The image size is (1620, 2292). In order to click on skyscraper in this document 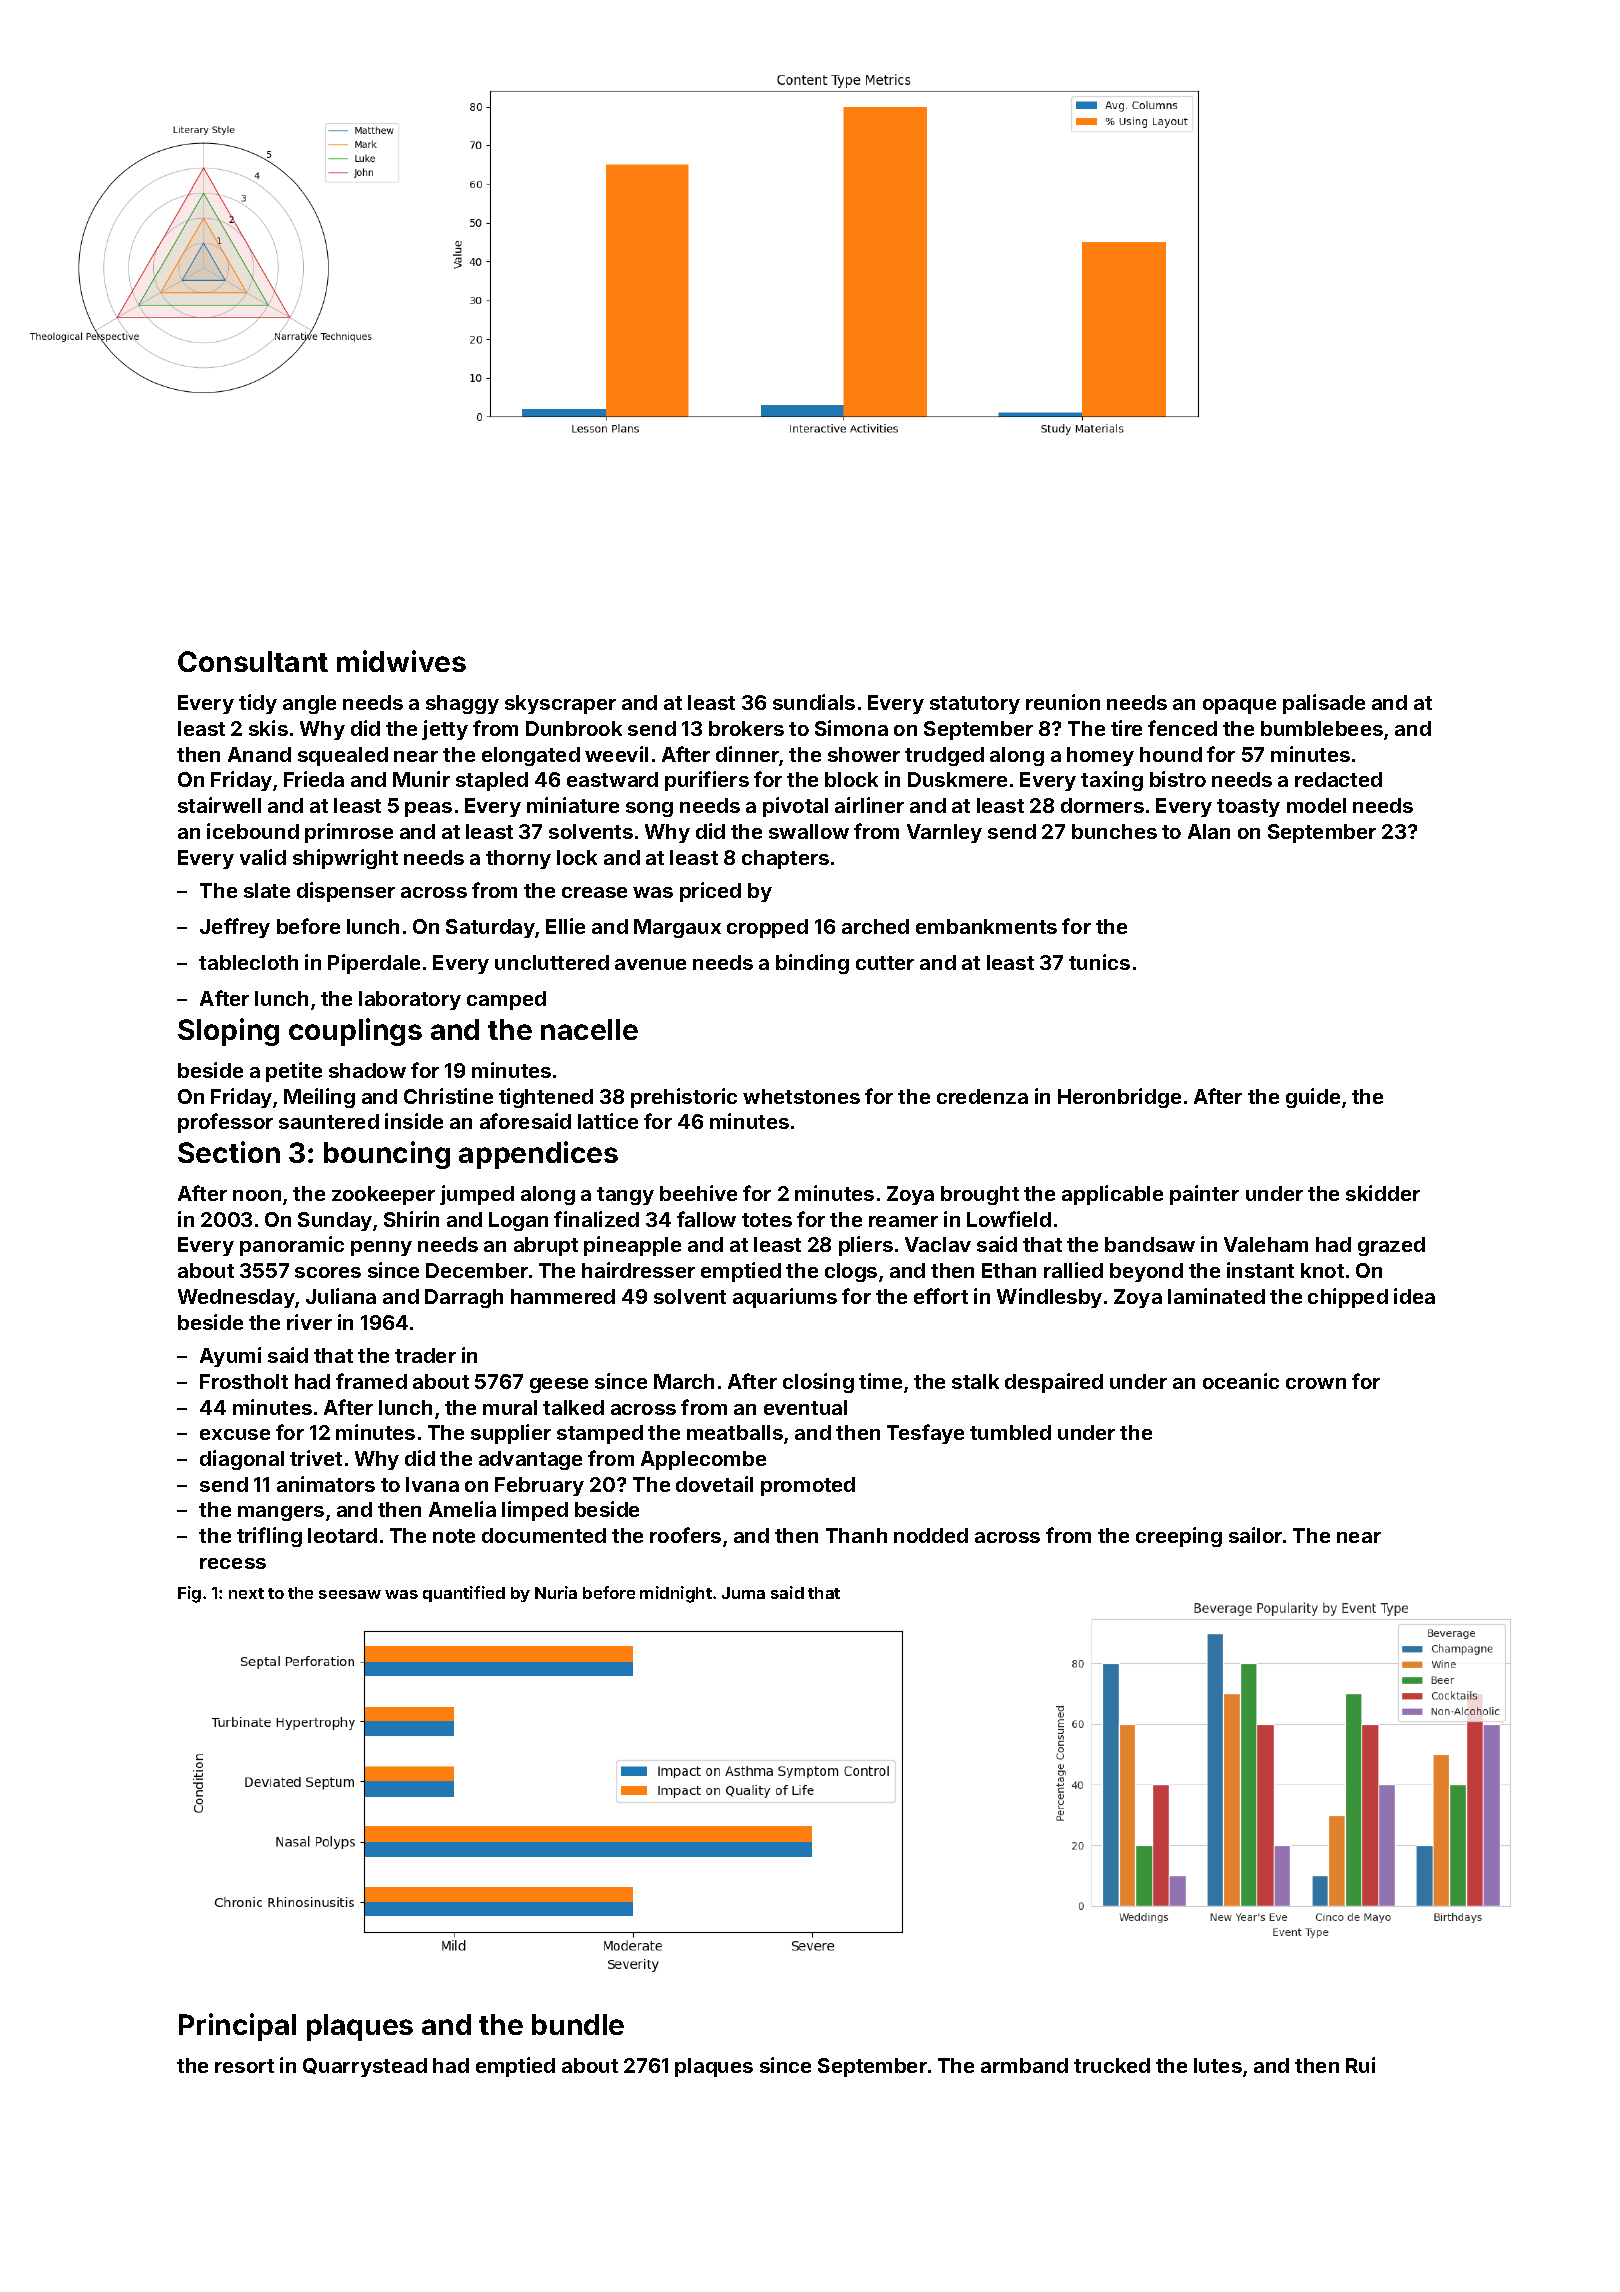, I will do `click(560, 704)`.
